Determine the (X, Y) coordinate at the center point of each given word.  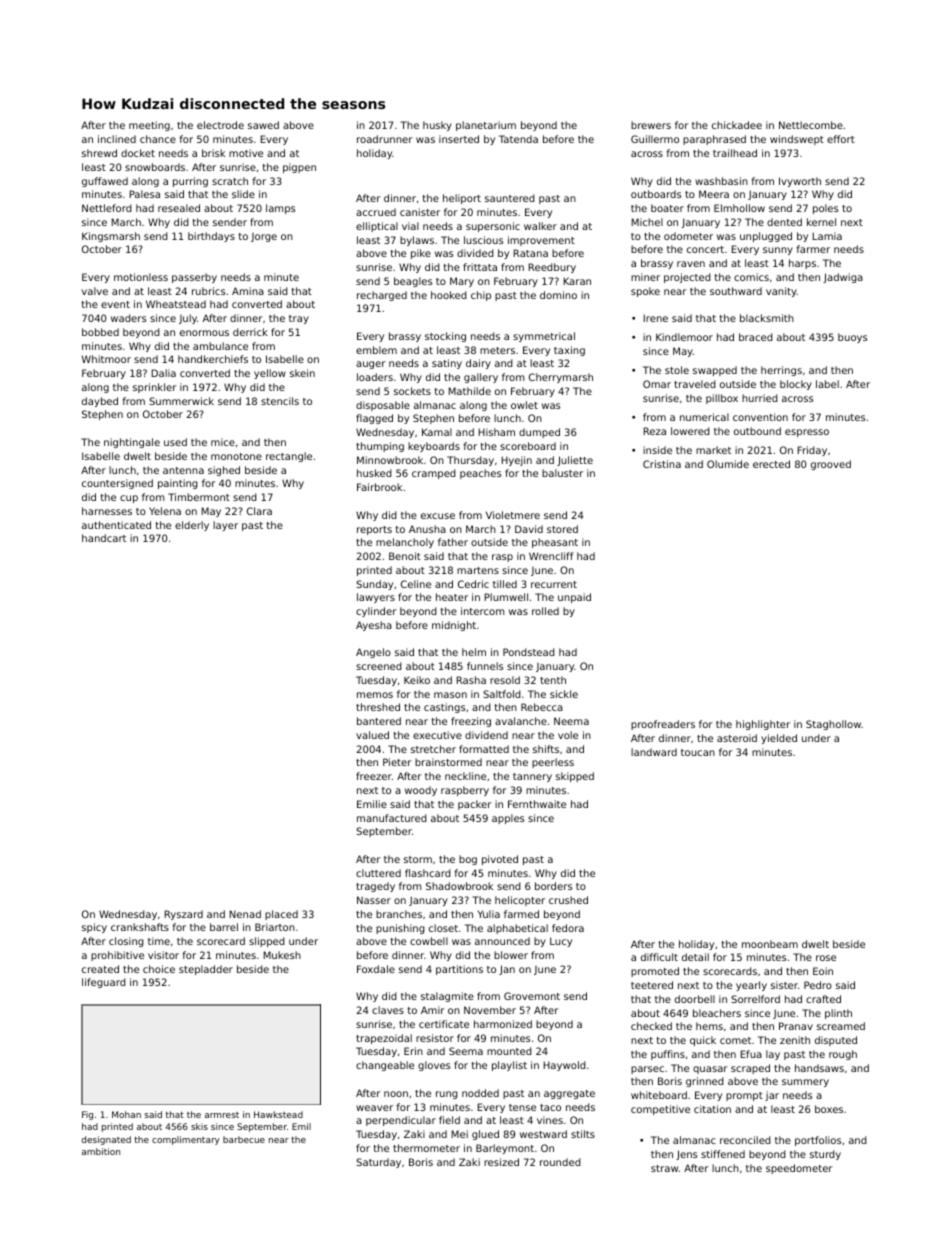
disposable (383, 406)
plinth (838, 1014)
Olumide (728, 464)
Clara (259, 511)
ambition (101, 1151)
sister (784, 985)
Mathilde (469, 391)
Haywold (564, 1066)
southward (736, 291)
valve (95, 291)
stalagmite (447, 997)
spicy (94, 928)
